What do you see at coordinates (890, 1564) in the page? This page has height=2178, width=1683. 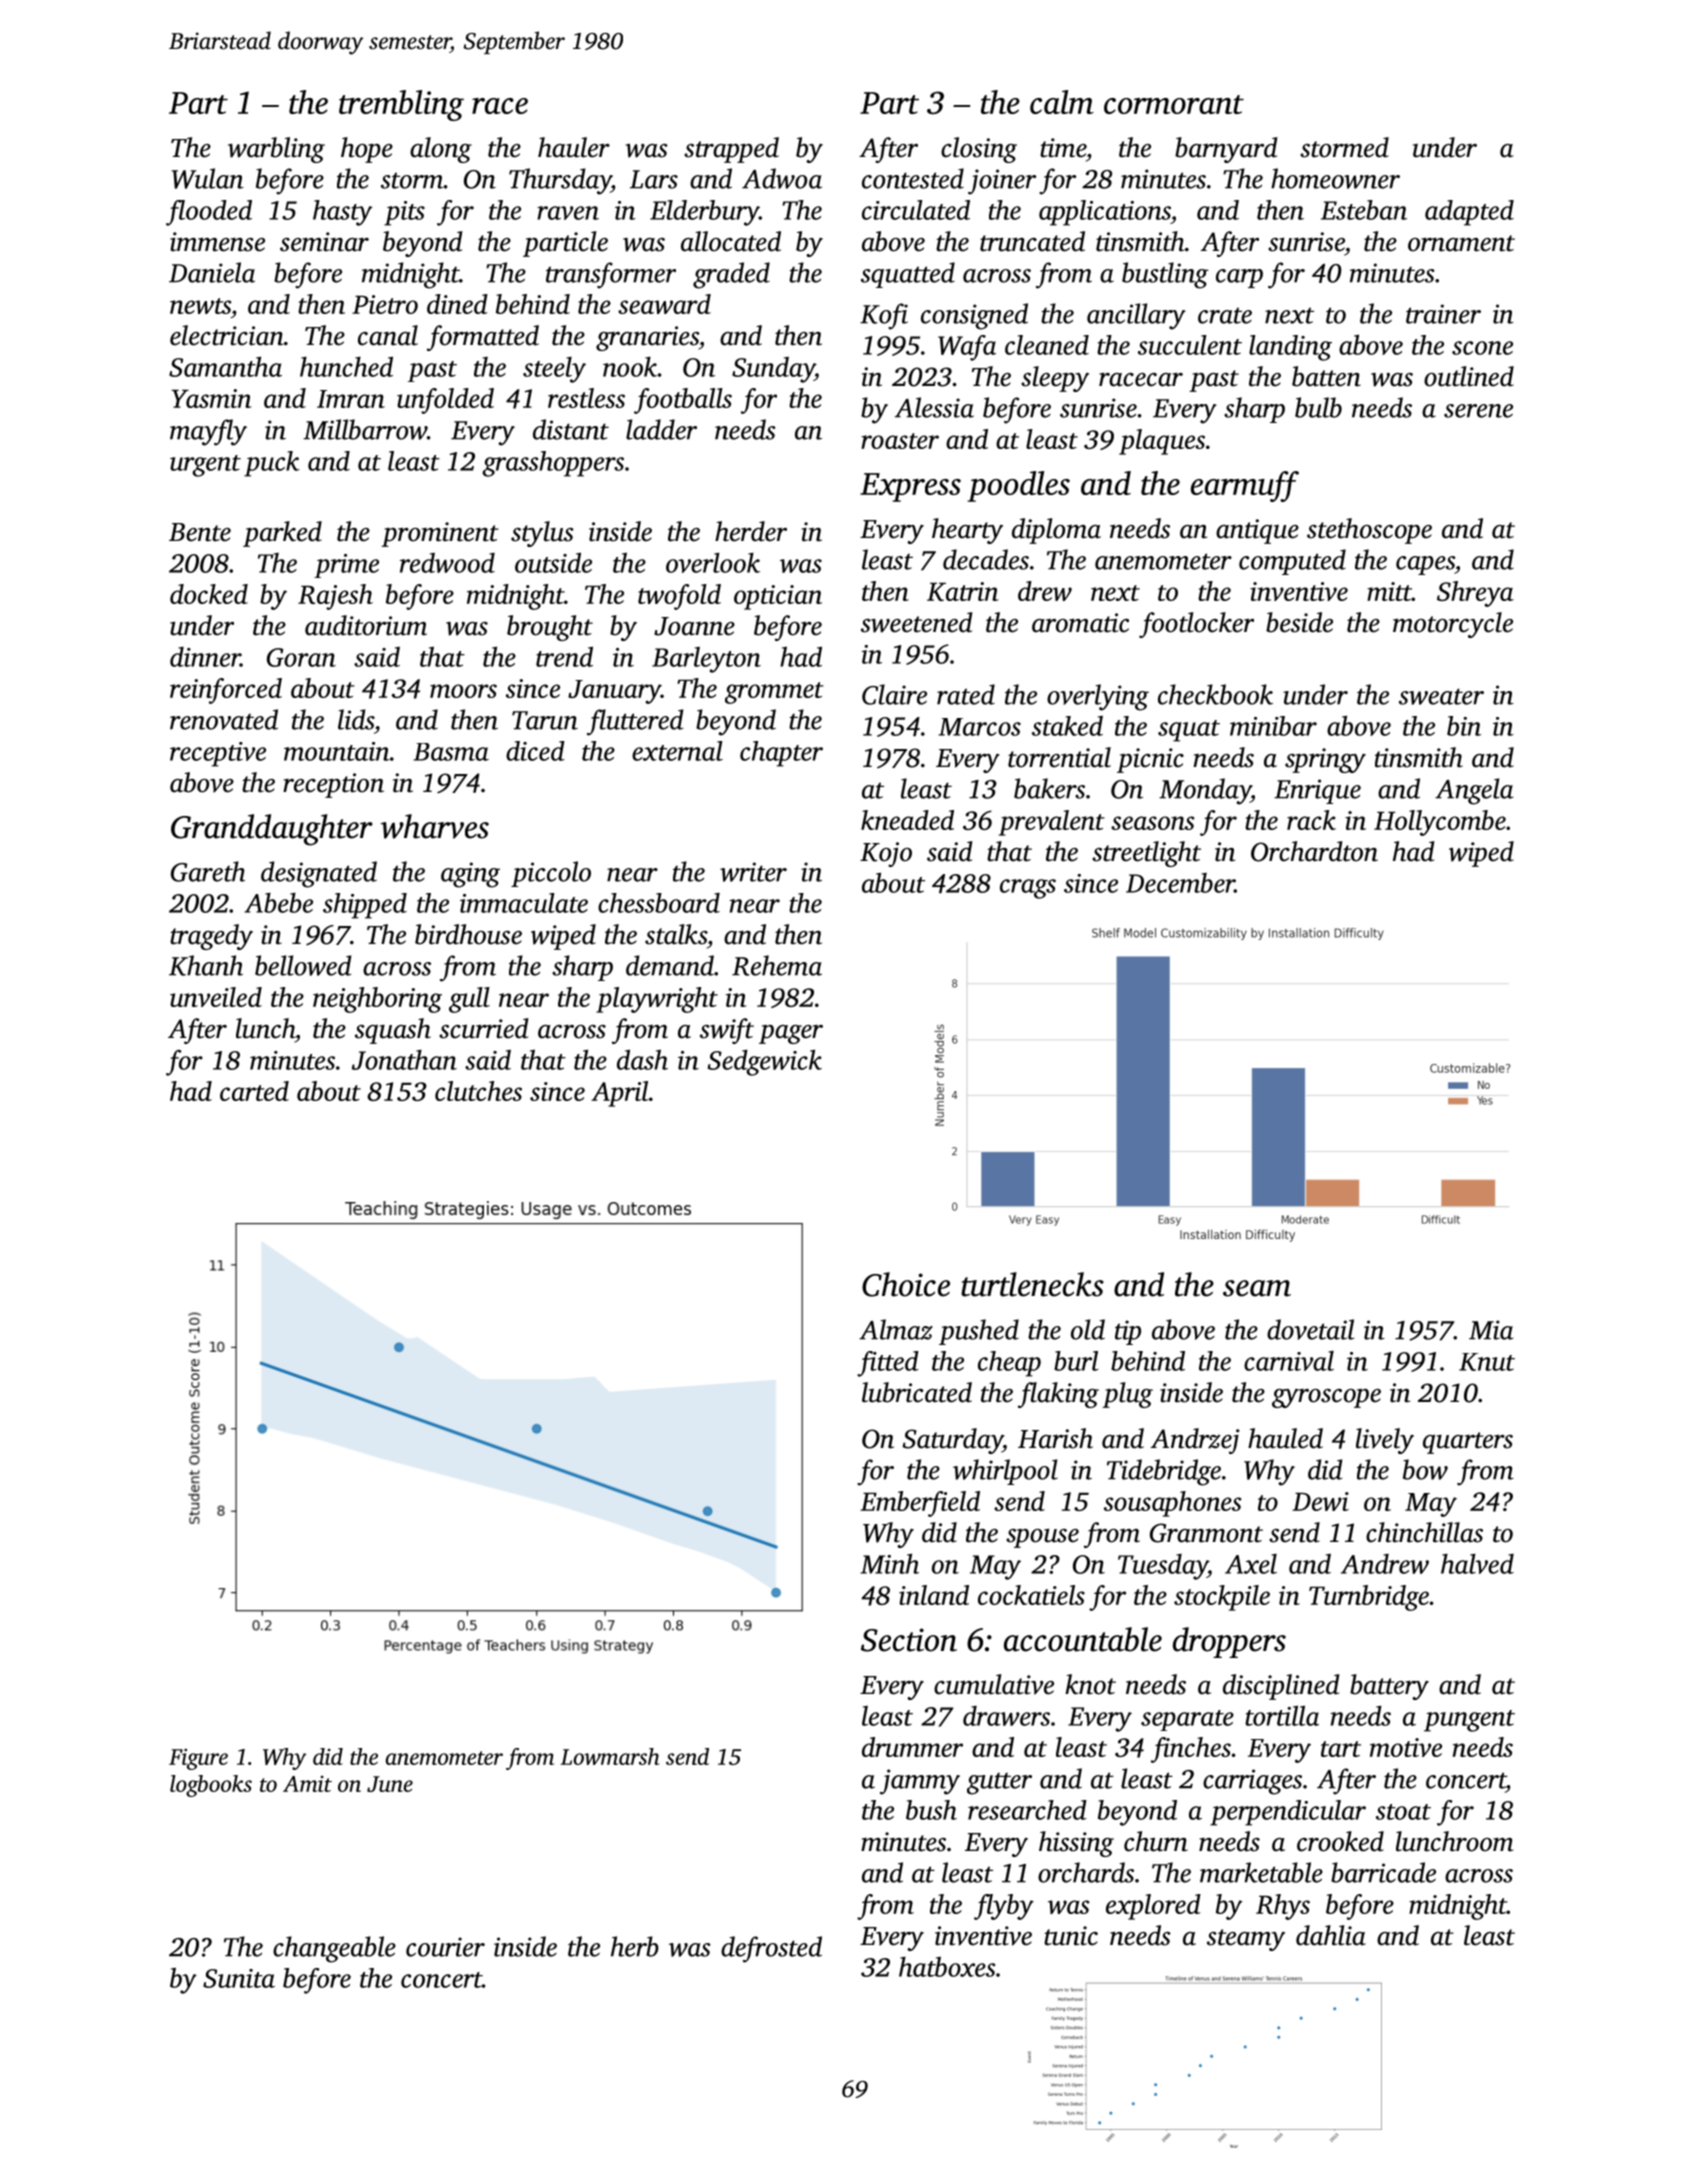 I see `Minh` at bounding box center [890, 1564].
